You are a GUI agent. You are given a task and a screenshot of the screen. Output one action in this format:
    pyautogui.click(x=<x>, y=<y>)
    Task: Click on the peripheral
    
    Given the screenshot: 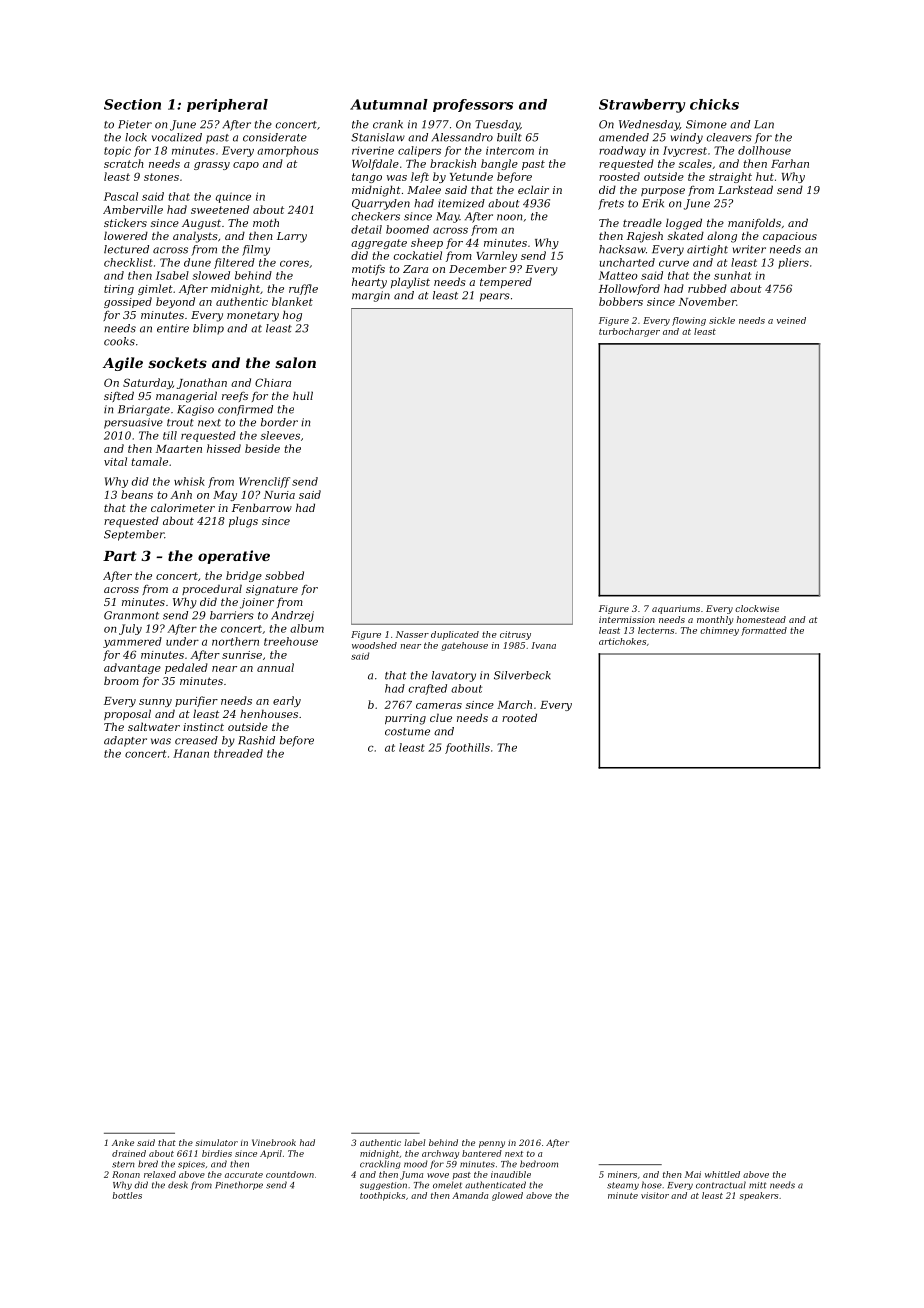 What is the action you would take?
    pyautogui.click(x=227, y=105)
